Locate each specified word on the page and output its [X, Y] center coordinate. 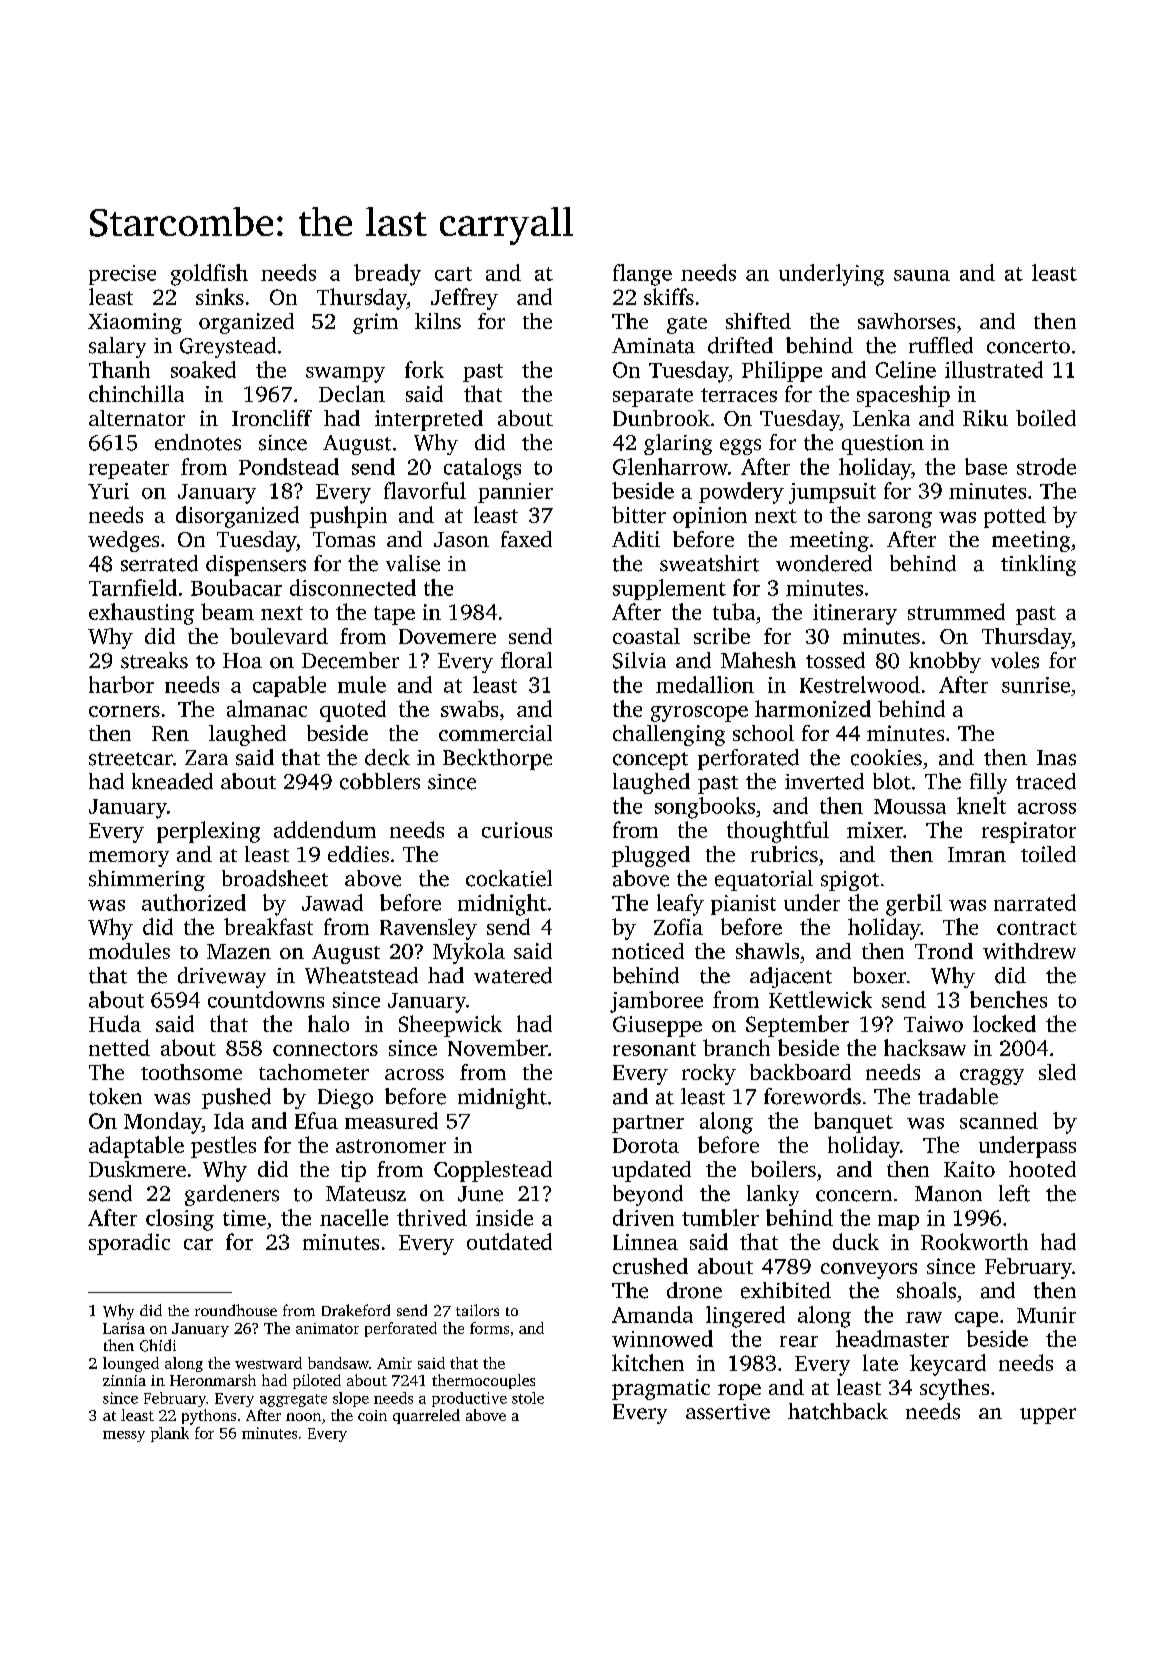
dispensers [256, 565]
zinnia [124, 1380]
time [244, 1218]
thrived [432, 1217]
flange [642, 275]
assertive [728, 1412]
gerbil [914, 905]
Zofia [678, 926]
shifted [758, 321]
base [986, 466]
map [898, 1222]
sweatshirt [709, 563]
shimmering [147, 880]
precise [122, 275]
